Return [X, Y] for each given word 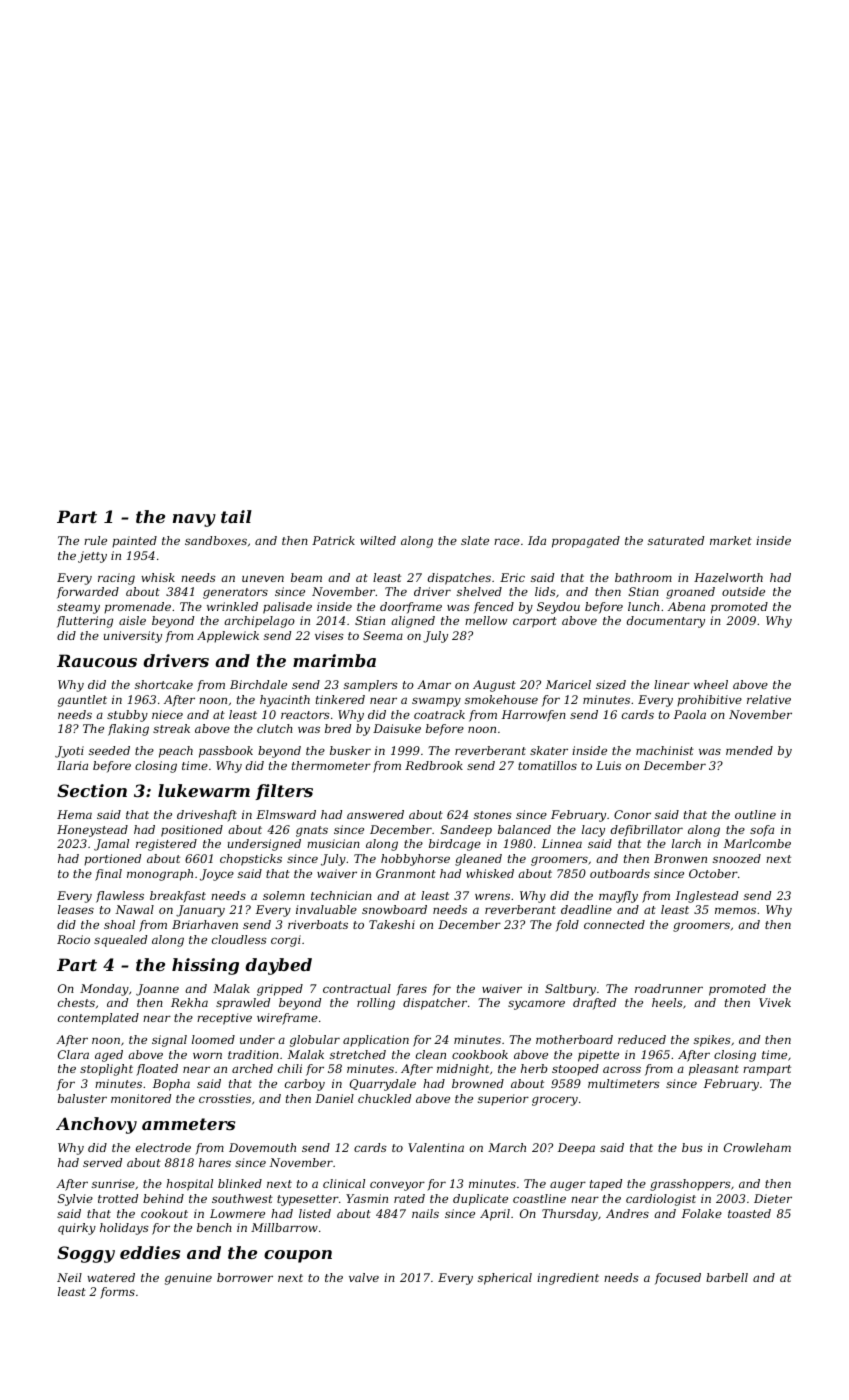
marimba [334, 660]
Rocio [73, 939]
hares [215, 1162]
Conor [632, 814]
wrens [492, 896]
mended [749, 750]
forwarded [88, 593]
